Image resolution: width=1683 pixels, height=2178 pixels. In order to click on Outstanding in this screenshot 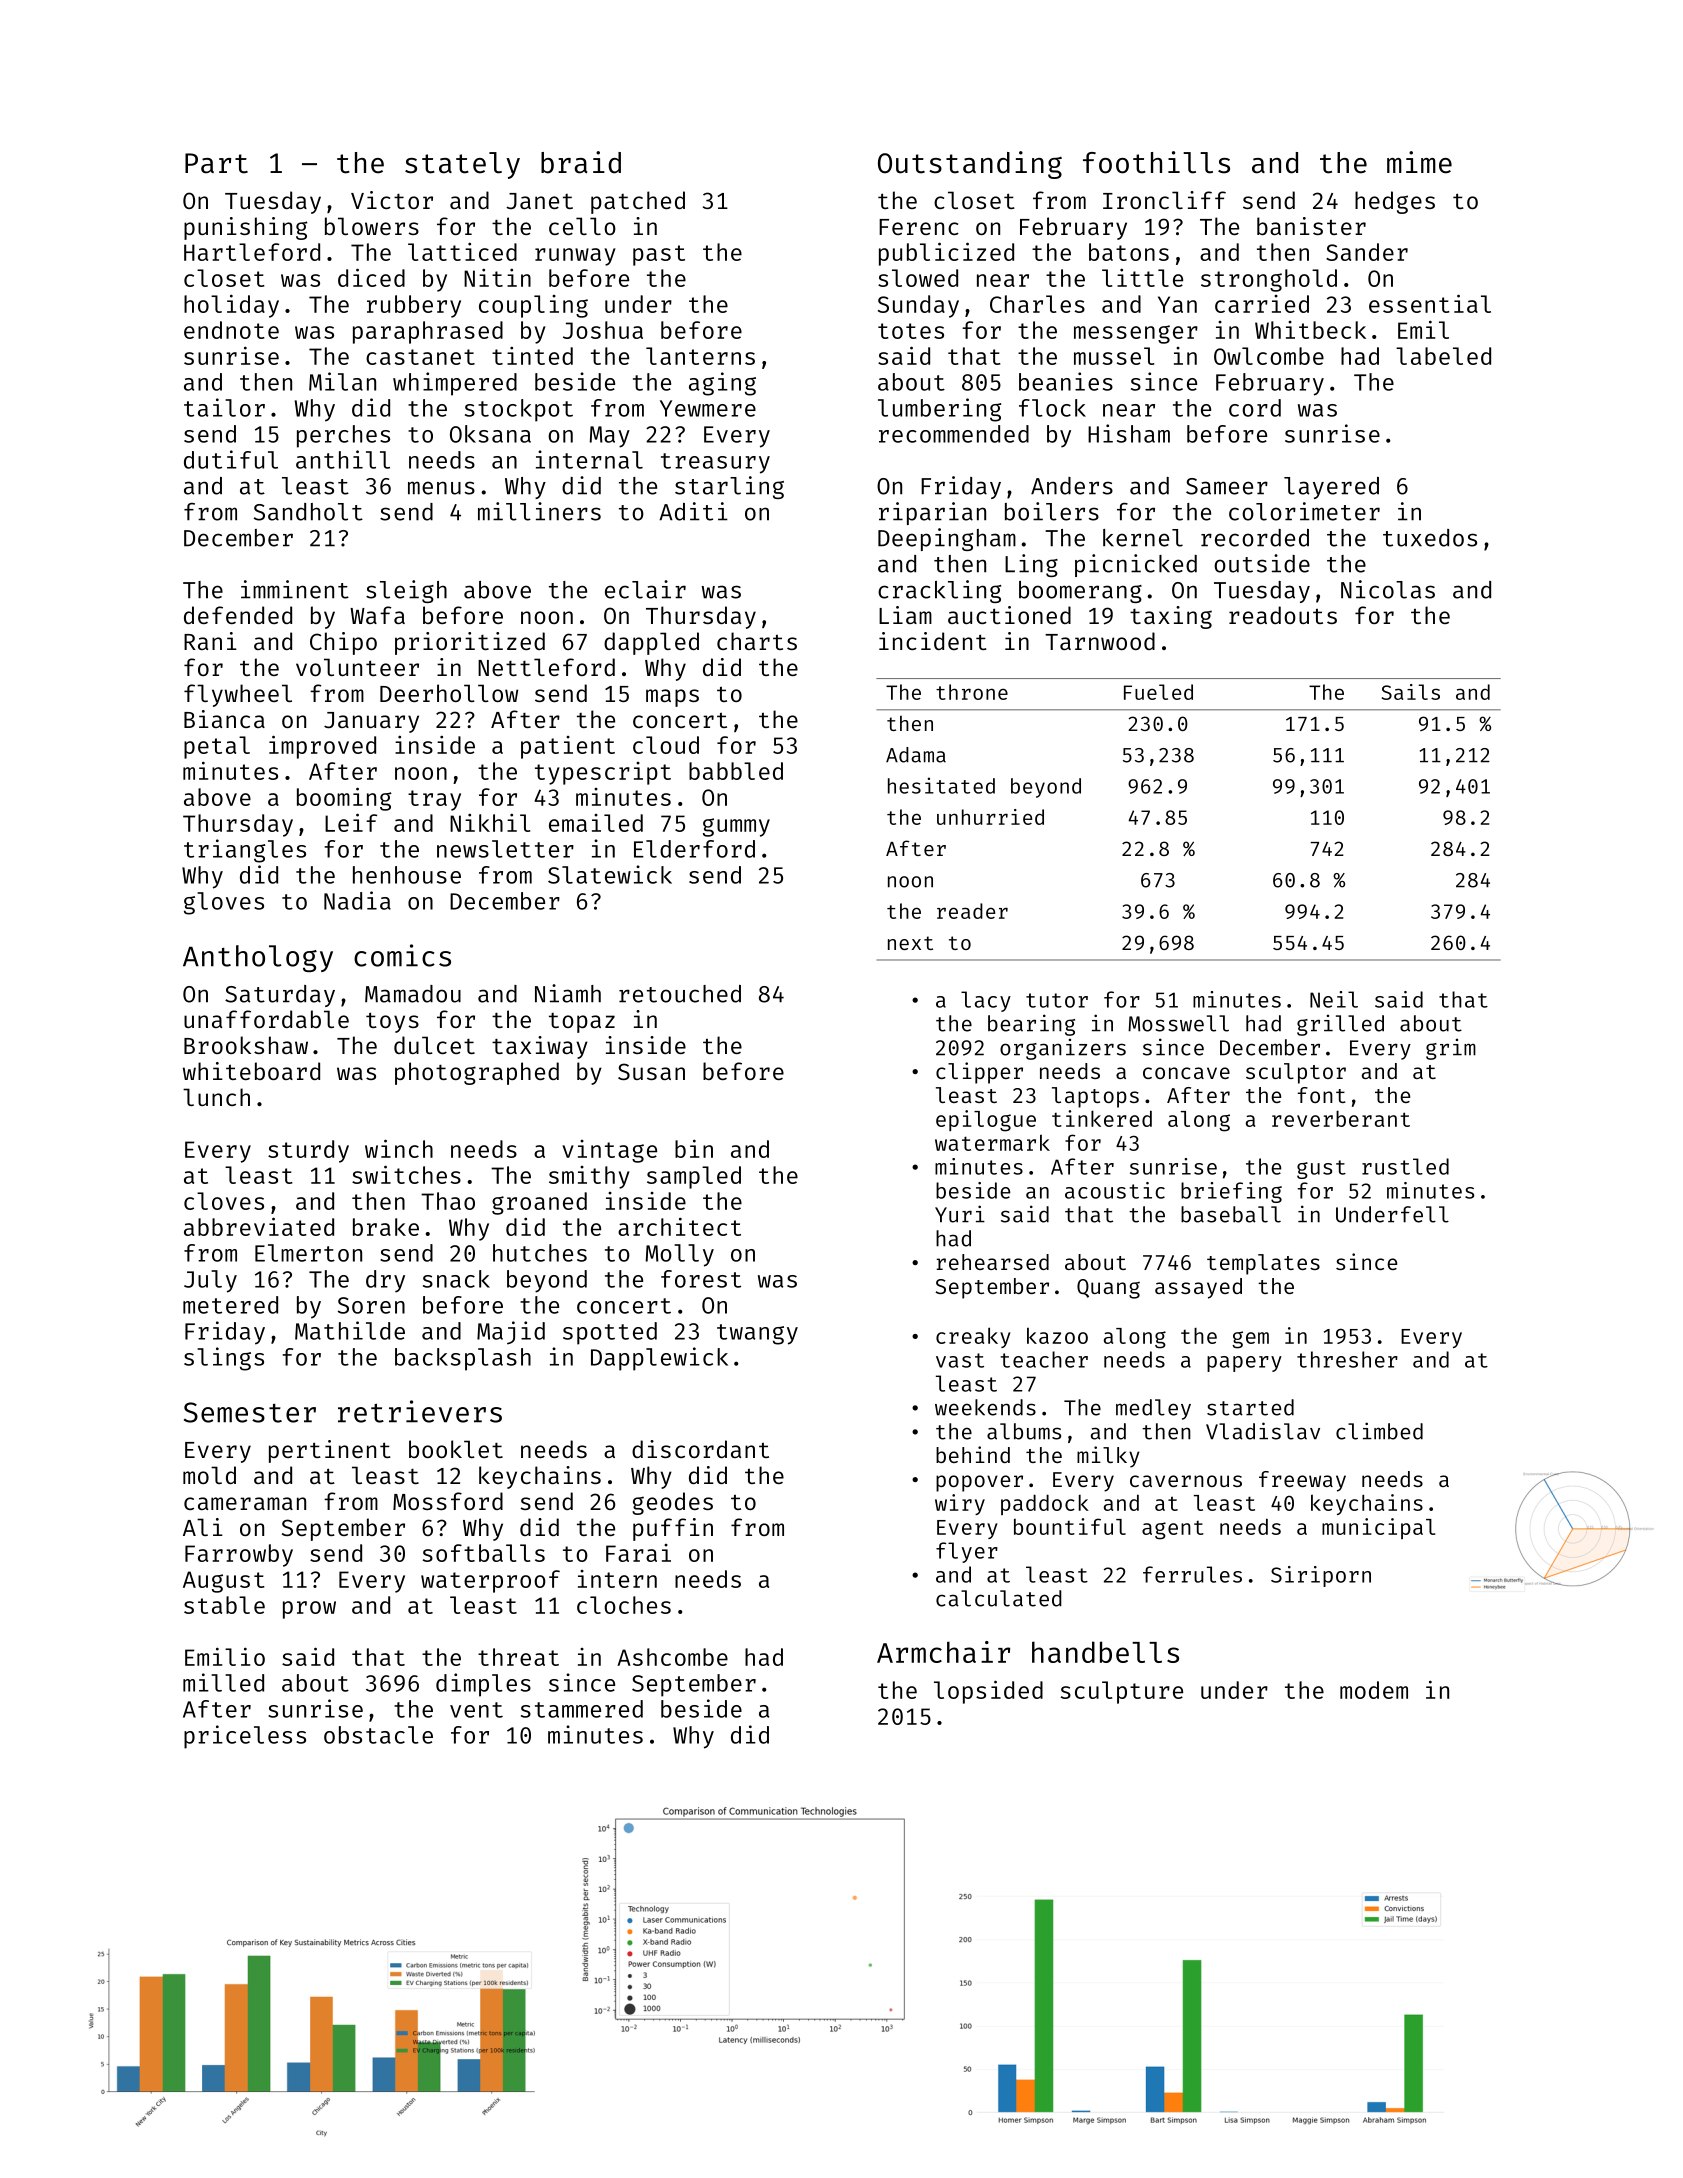, I will do `click(970, 165)`.
